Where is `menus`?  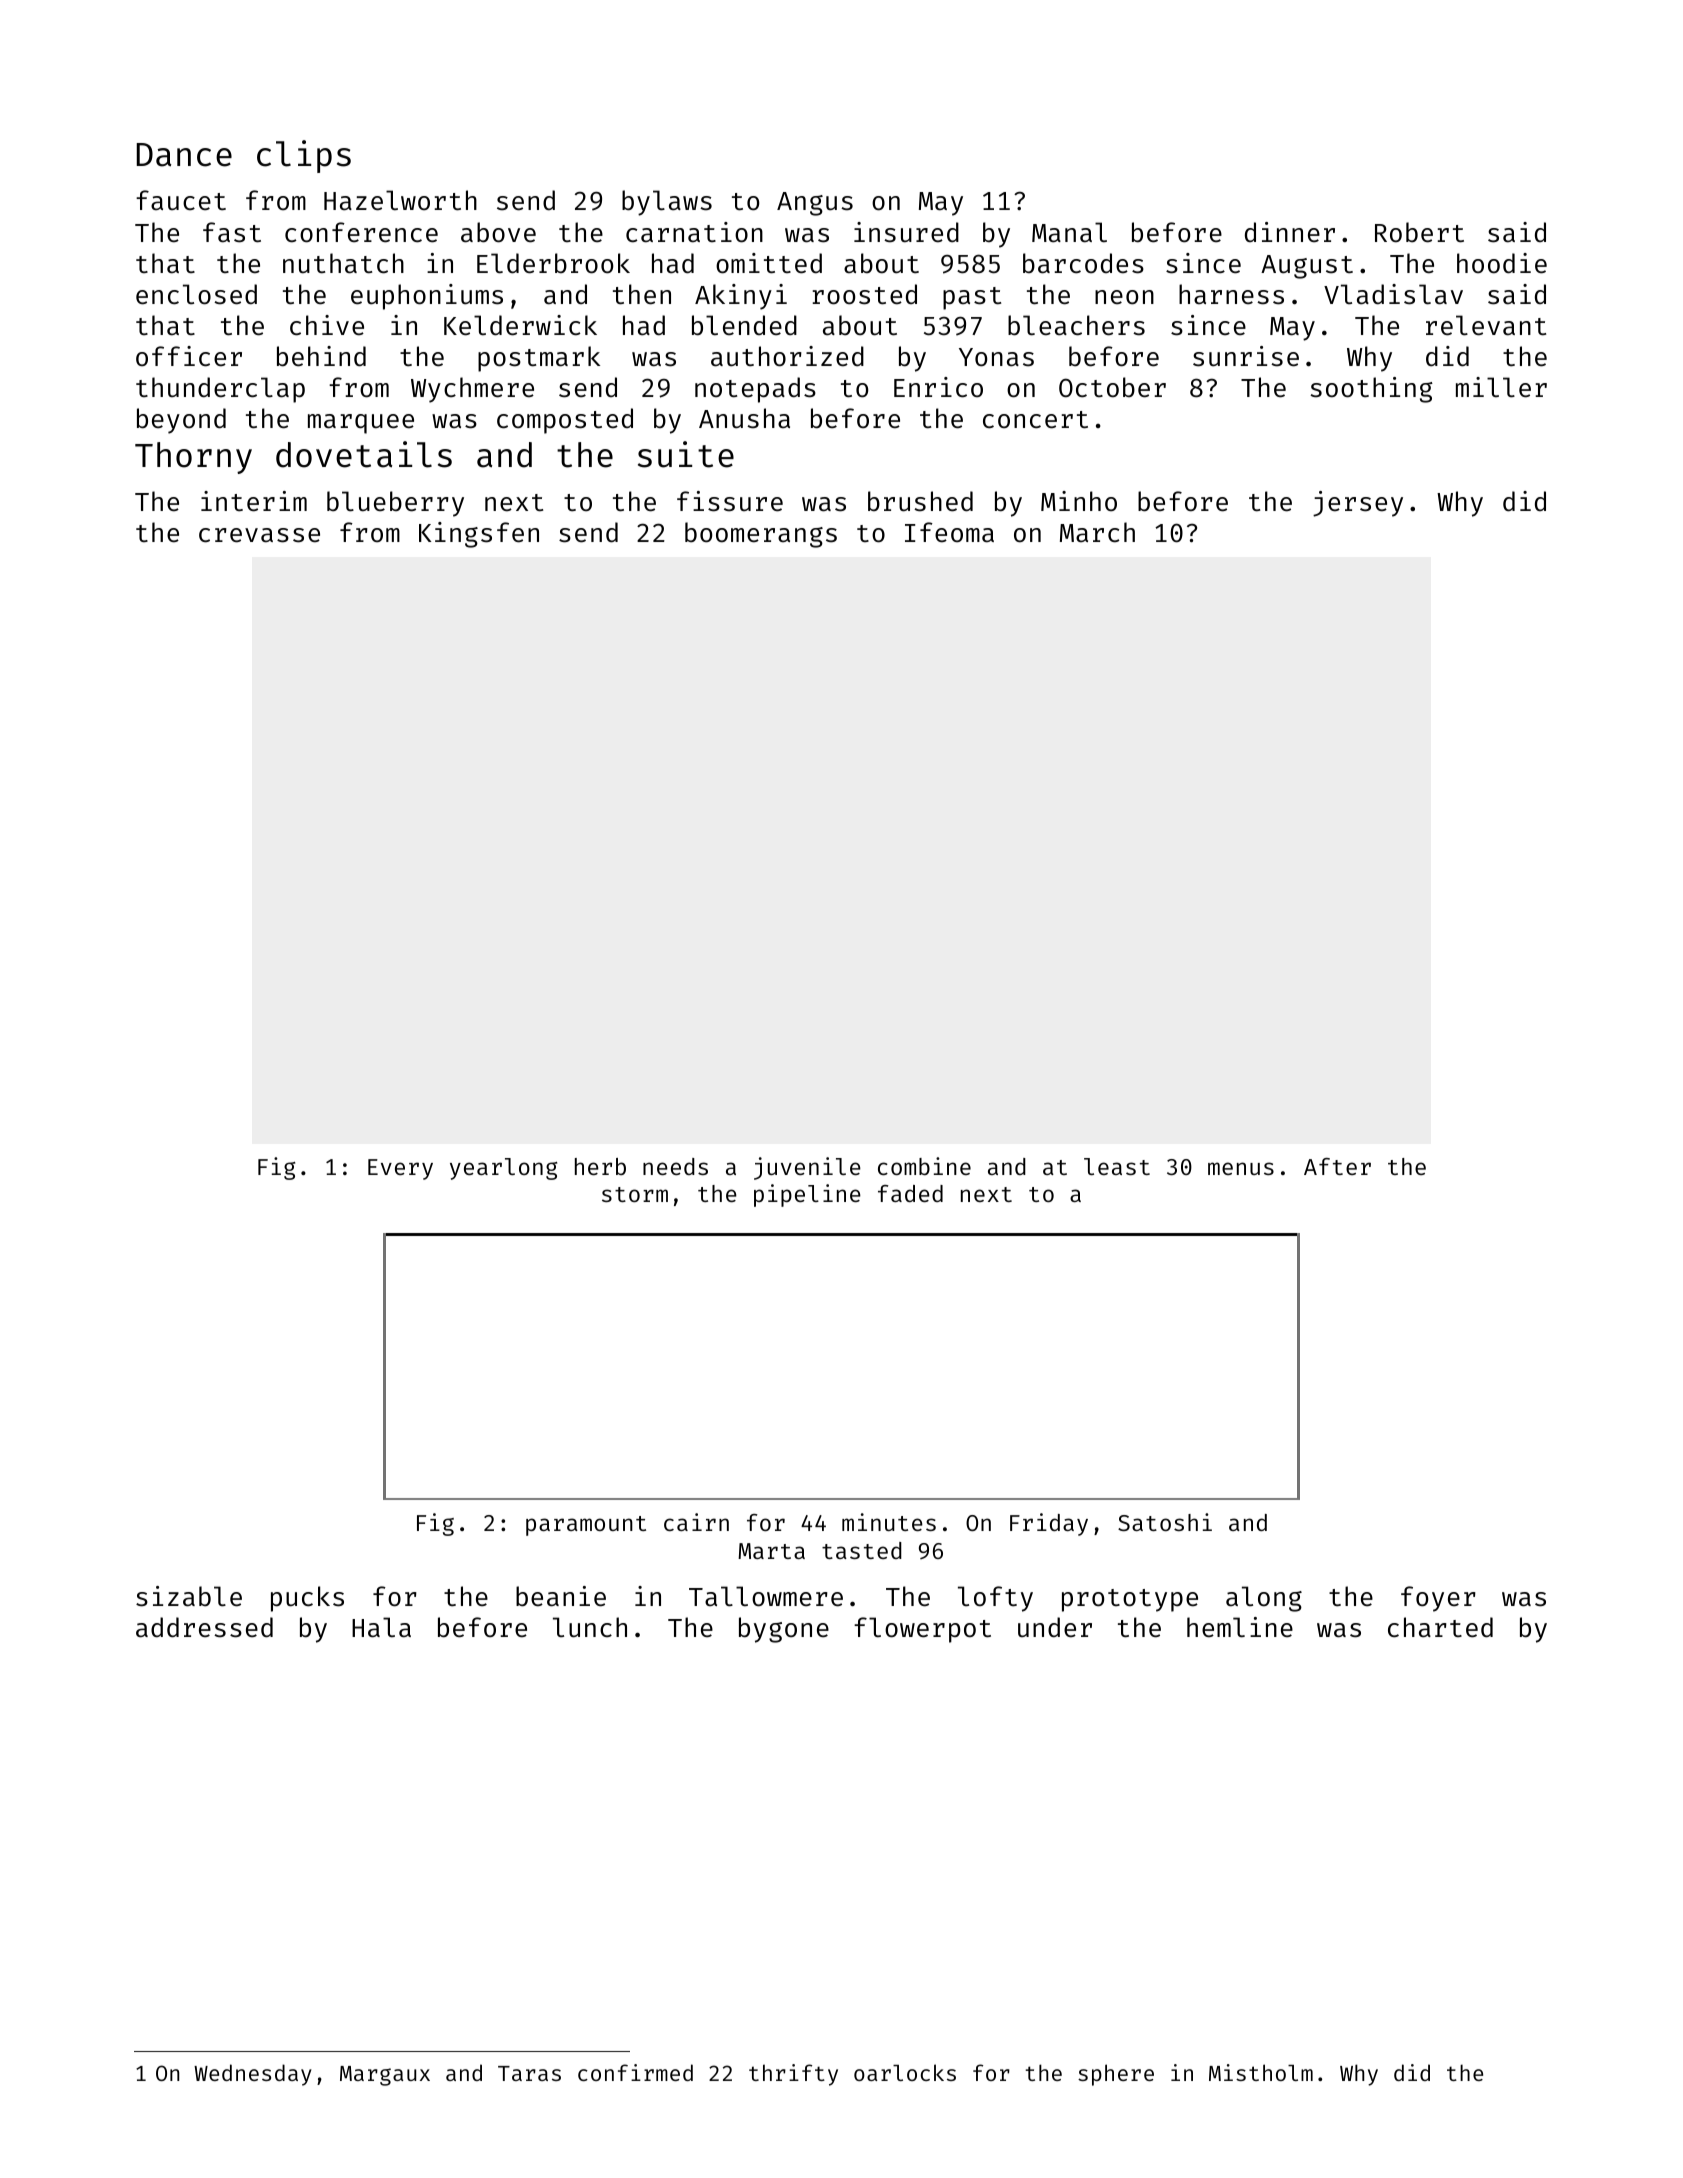 menus is located at coordinates (1241, 1168).
